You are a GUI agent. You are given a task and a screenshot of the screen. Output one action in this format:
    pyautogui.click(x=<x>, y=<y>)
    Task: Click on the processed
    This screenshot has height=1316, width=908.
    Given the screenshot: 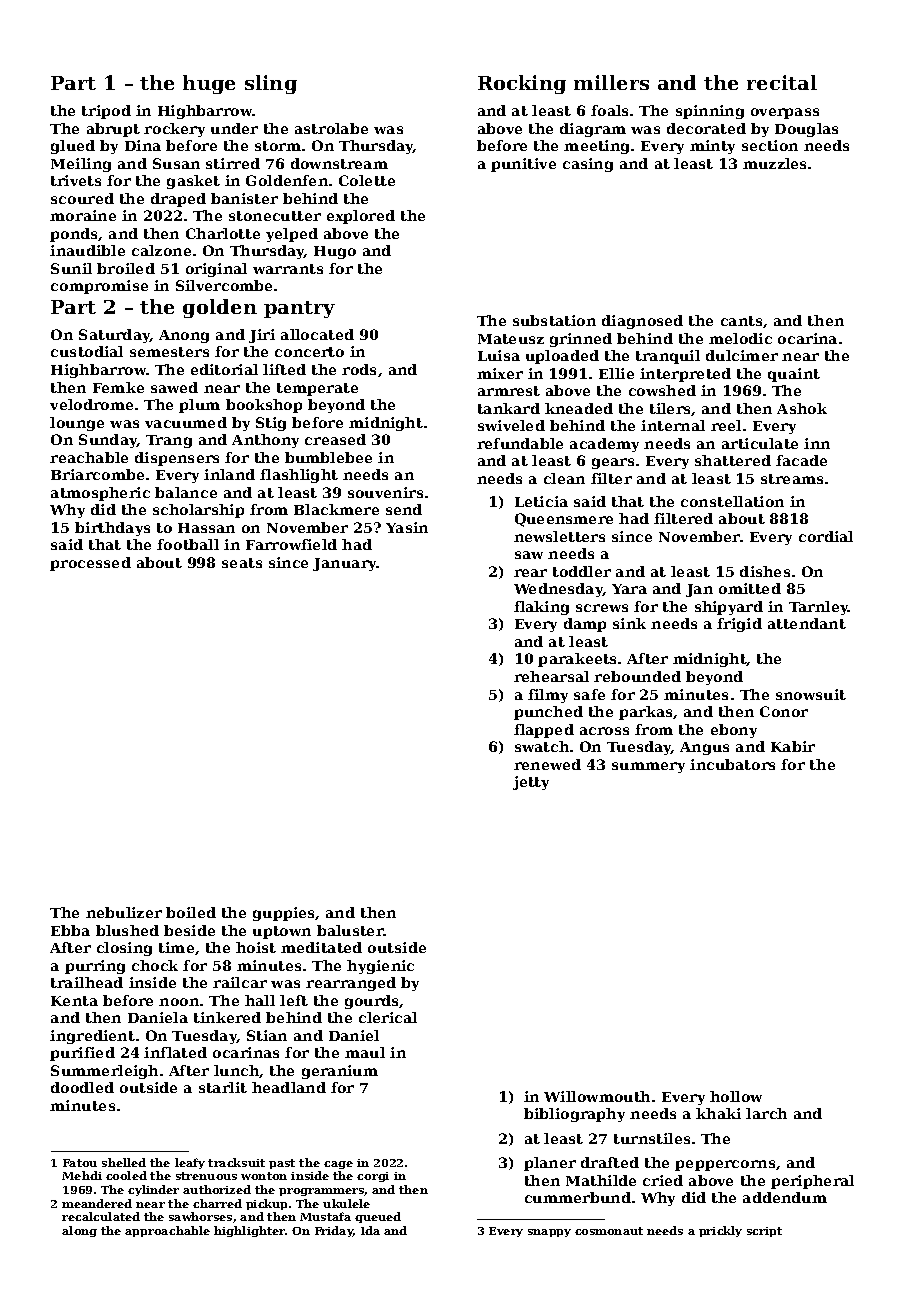 What is the action you would take?
    pyautogui.click(x=90, y=564)
